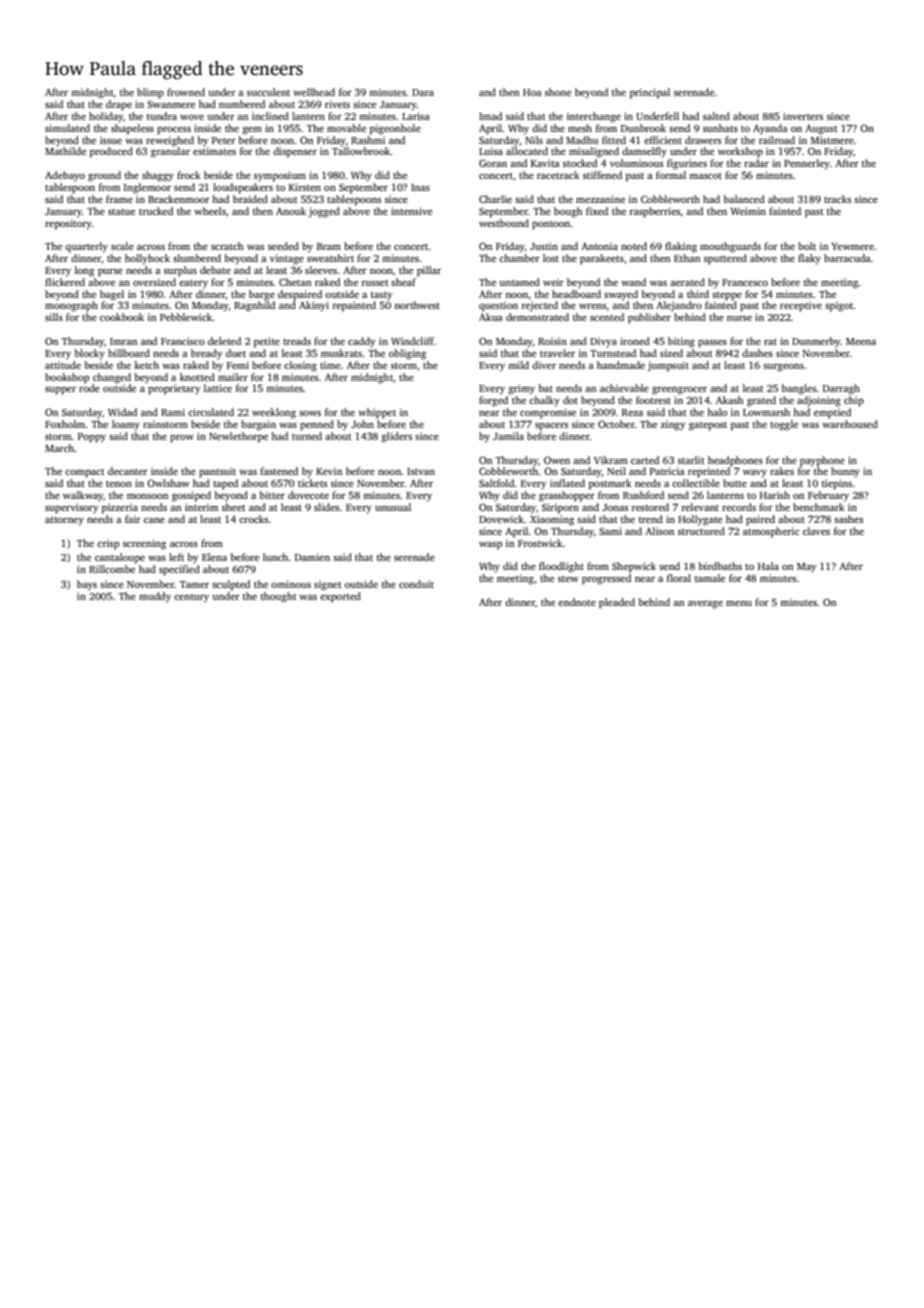 Image resolution: width=924 pixels, height=1308 pixels. What do you see at coordinates (735, 483) in the screenshot?
I see `butte` at bounding box center [735, 483].
